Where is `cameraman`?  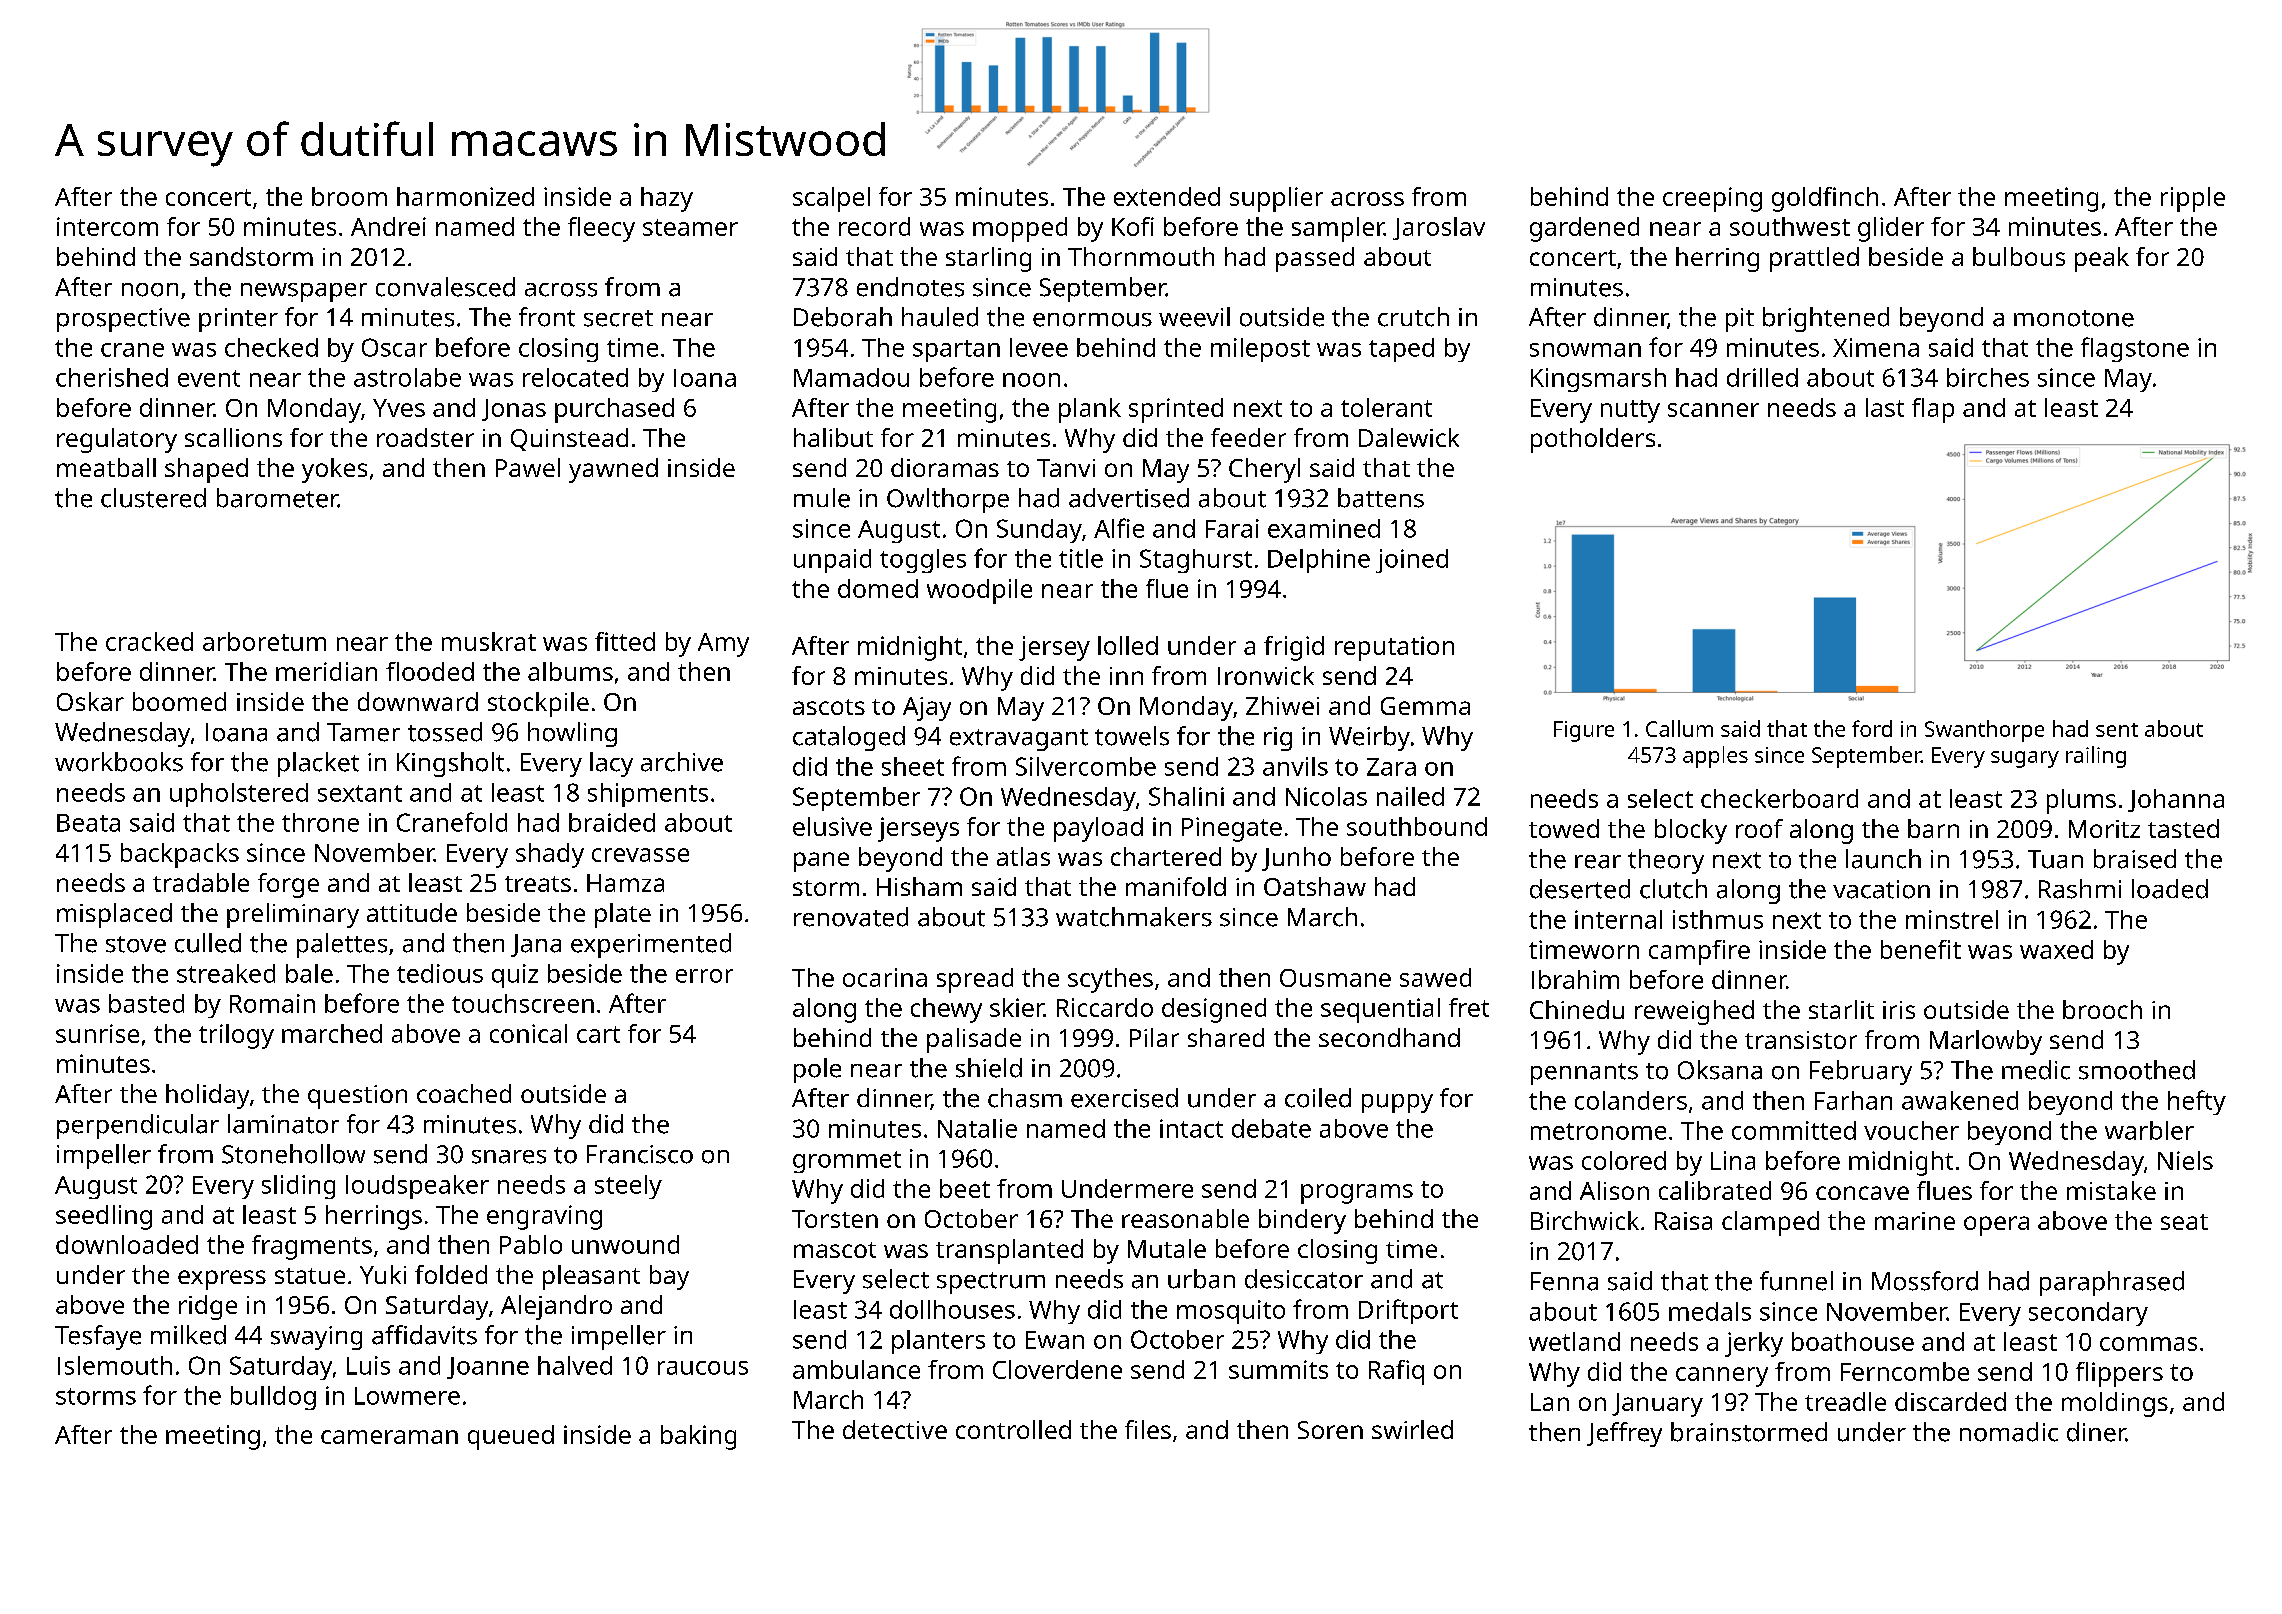
cameraman is located at coordinates (389, 1437).
